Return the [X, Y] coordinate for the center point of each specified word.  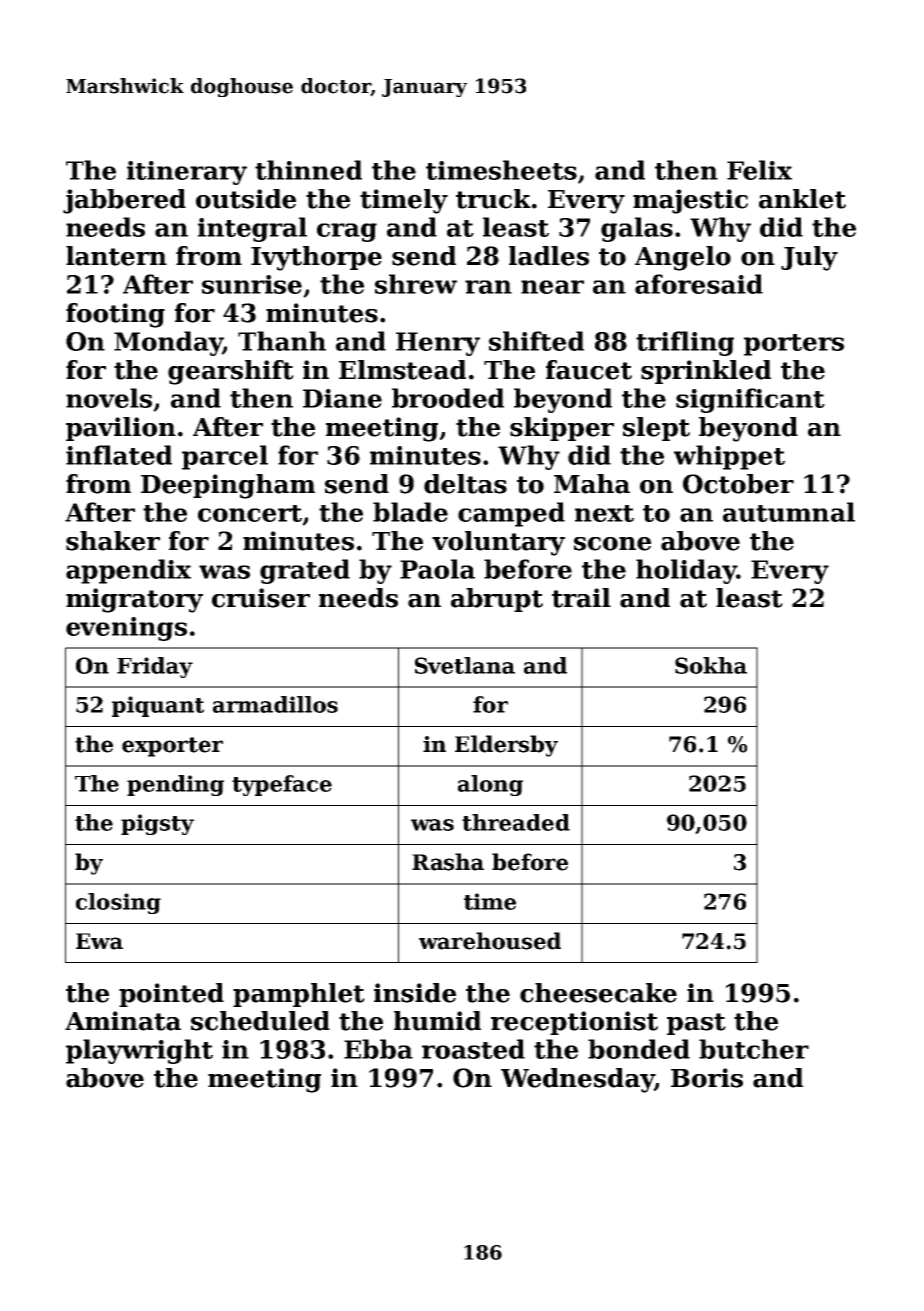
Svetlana [465, 665]
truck [493, 199]
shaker [113, 541]
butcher [754, 1049]
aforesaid [699, 284]
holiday [686, 571]
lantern [116, 256]
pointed [171, 995]
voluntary [498, 543]
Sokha [711, 665]
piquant [158, 706]
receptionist [574, 1023]
